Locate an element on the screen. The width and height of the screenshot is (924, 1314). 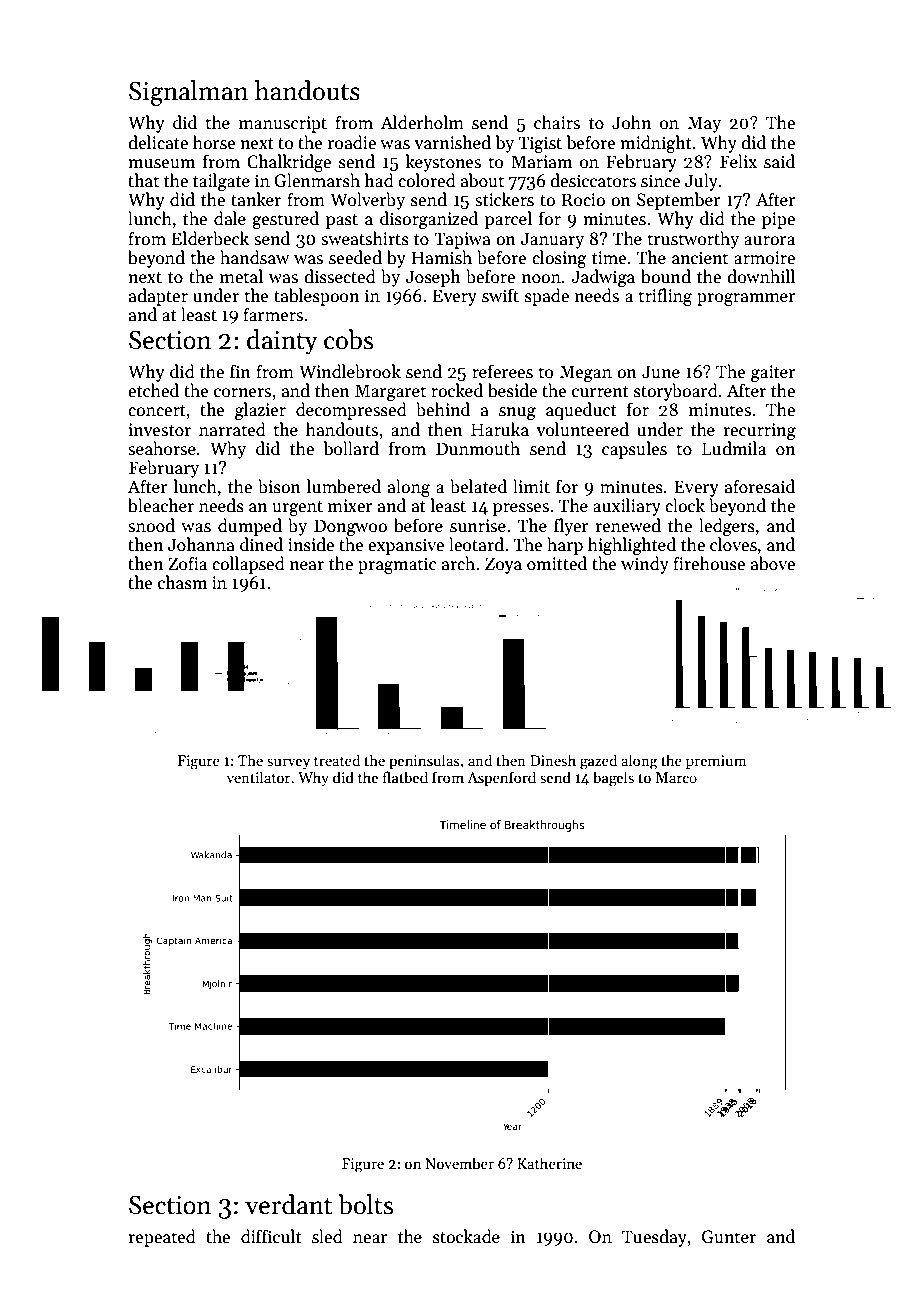
bagels is located at coordinates (613, 779).
